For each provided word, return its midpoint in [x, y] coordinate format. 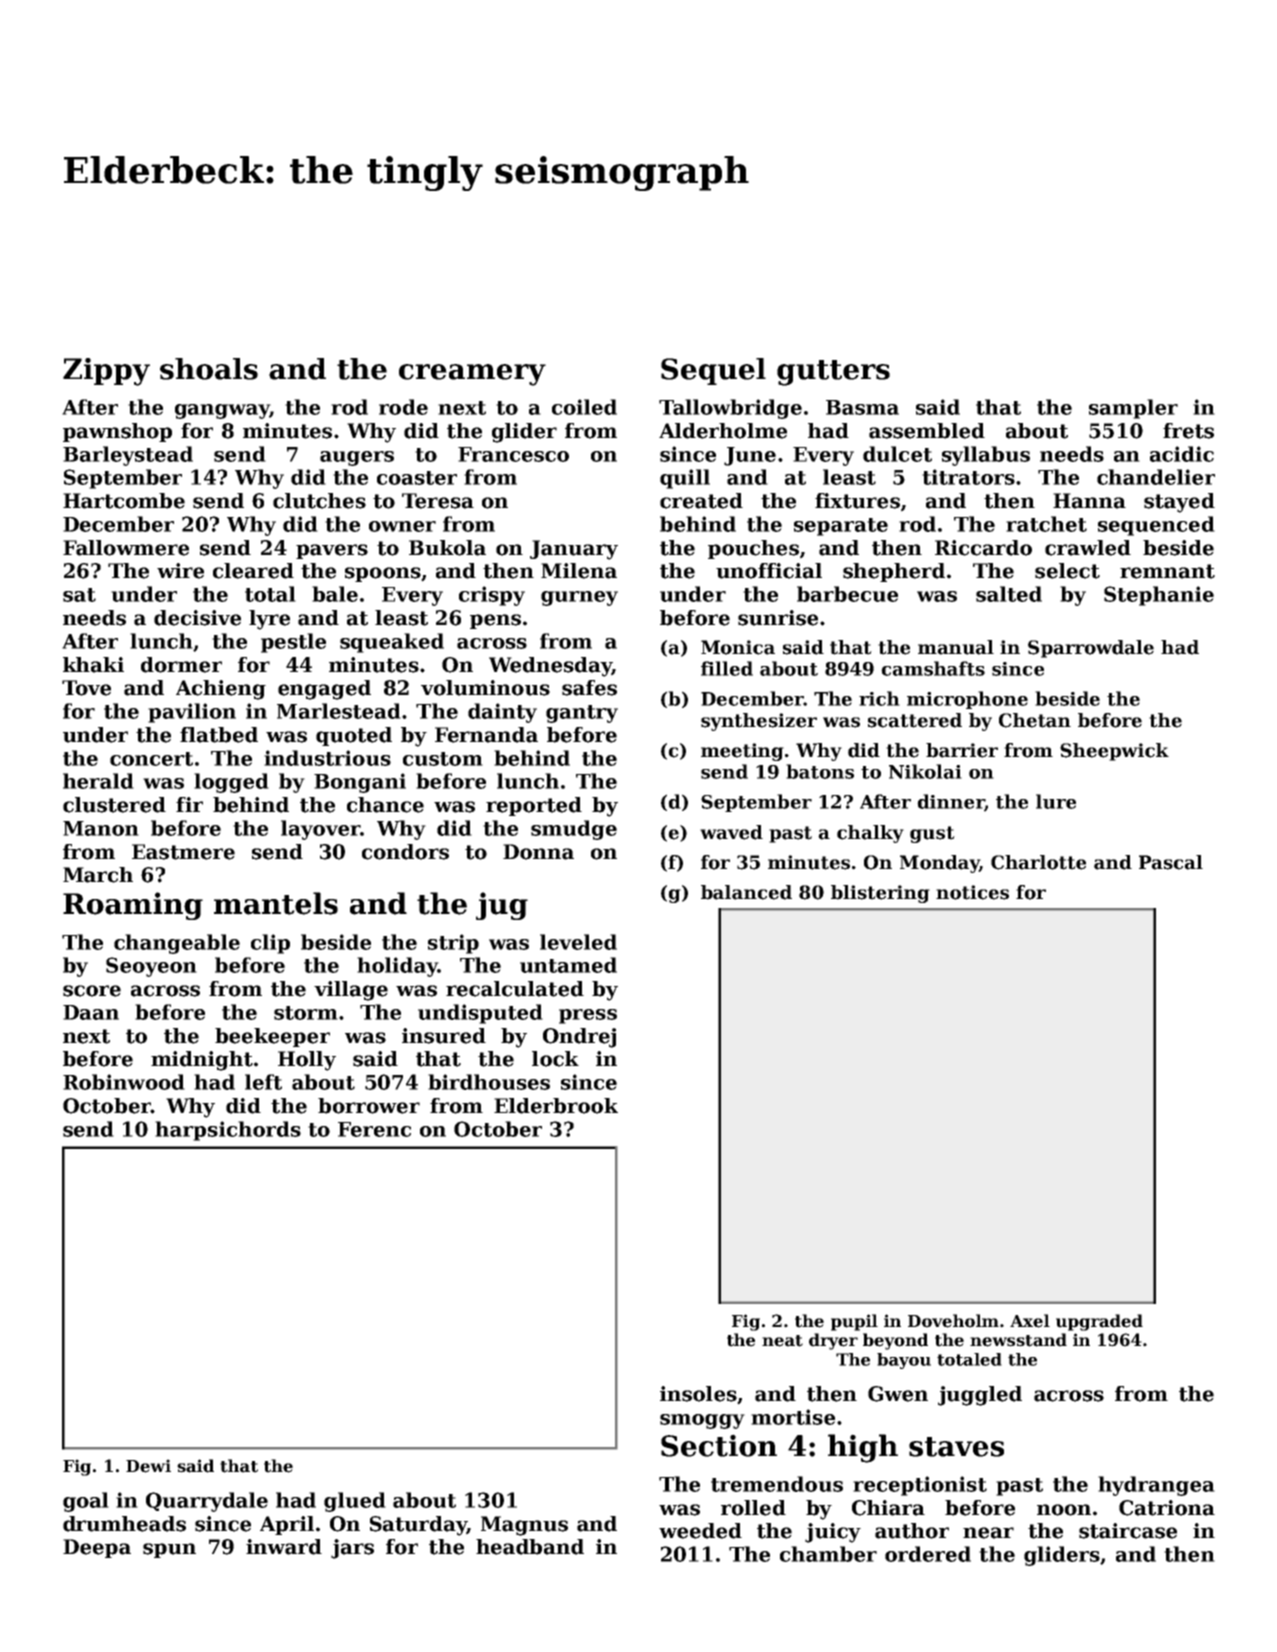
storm [306, 1013]
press [588, 1016]
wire [180, 571]
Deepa [97, 1548]
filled [727, 668]
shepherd [894, 572]
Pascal [1171, 862]
